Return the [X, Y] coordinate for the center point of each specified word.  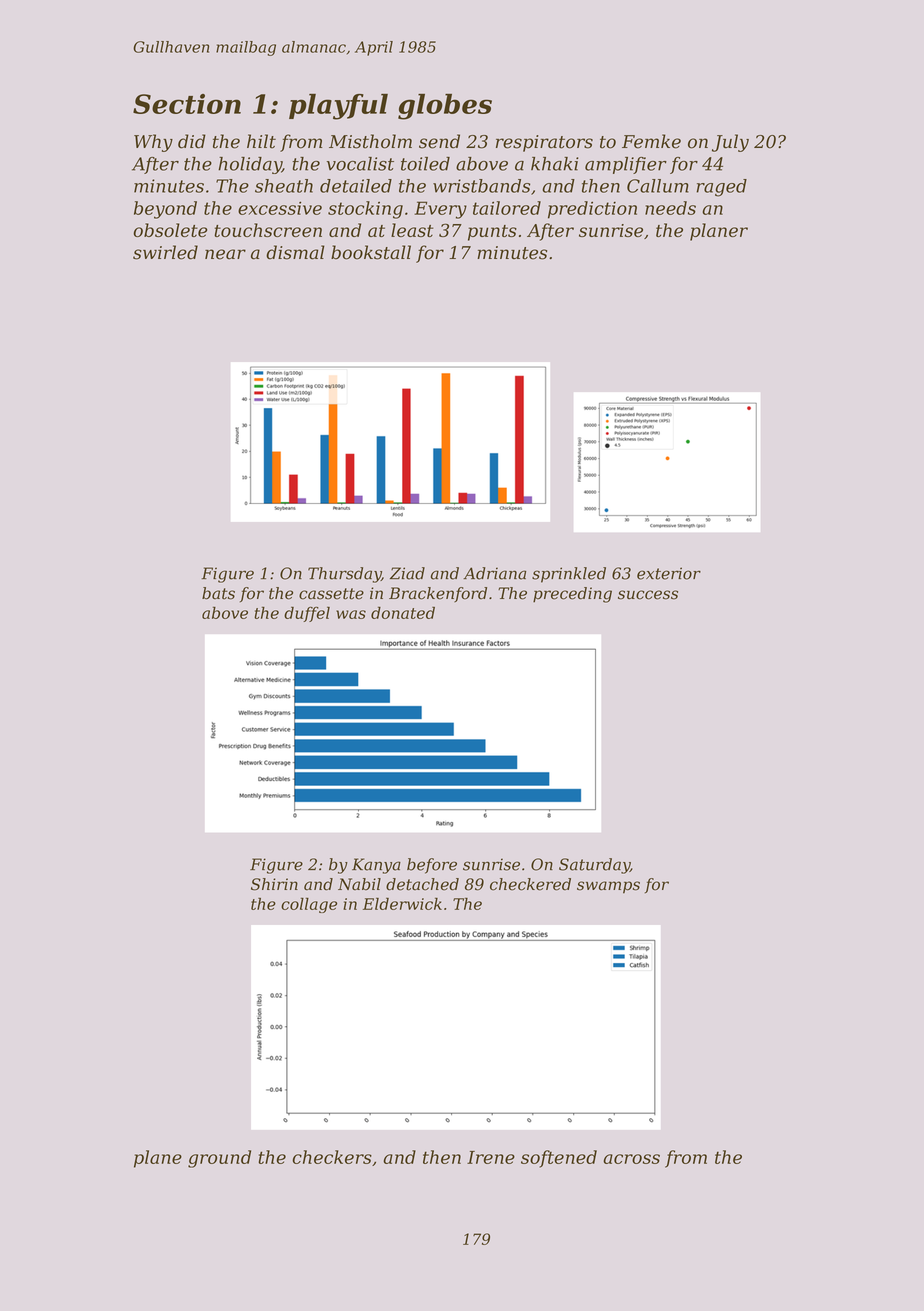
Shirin [274, 884]
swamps [608, 887]
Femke [651, 141]
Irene [491, 1157]
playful [338, 107]
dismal [295, 252]
